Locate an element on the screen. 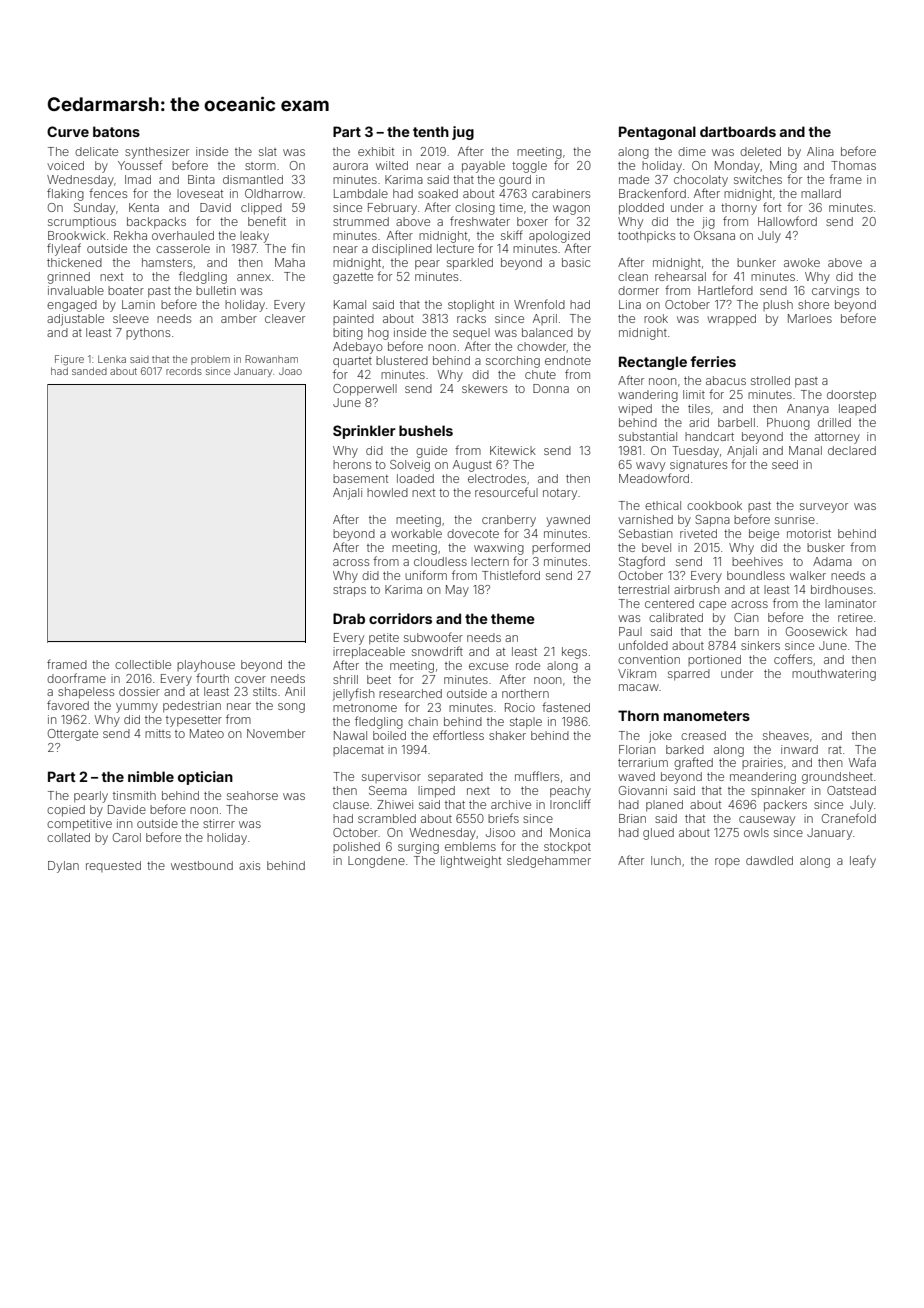  tenth is located at coordinates (431, 131).
